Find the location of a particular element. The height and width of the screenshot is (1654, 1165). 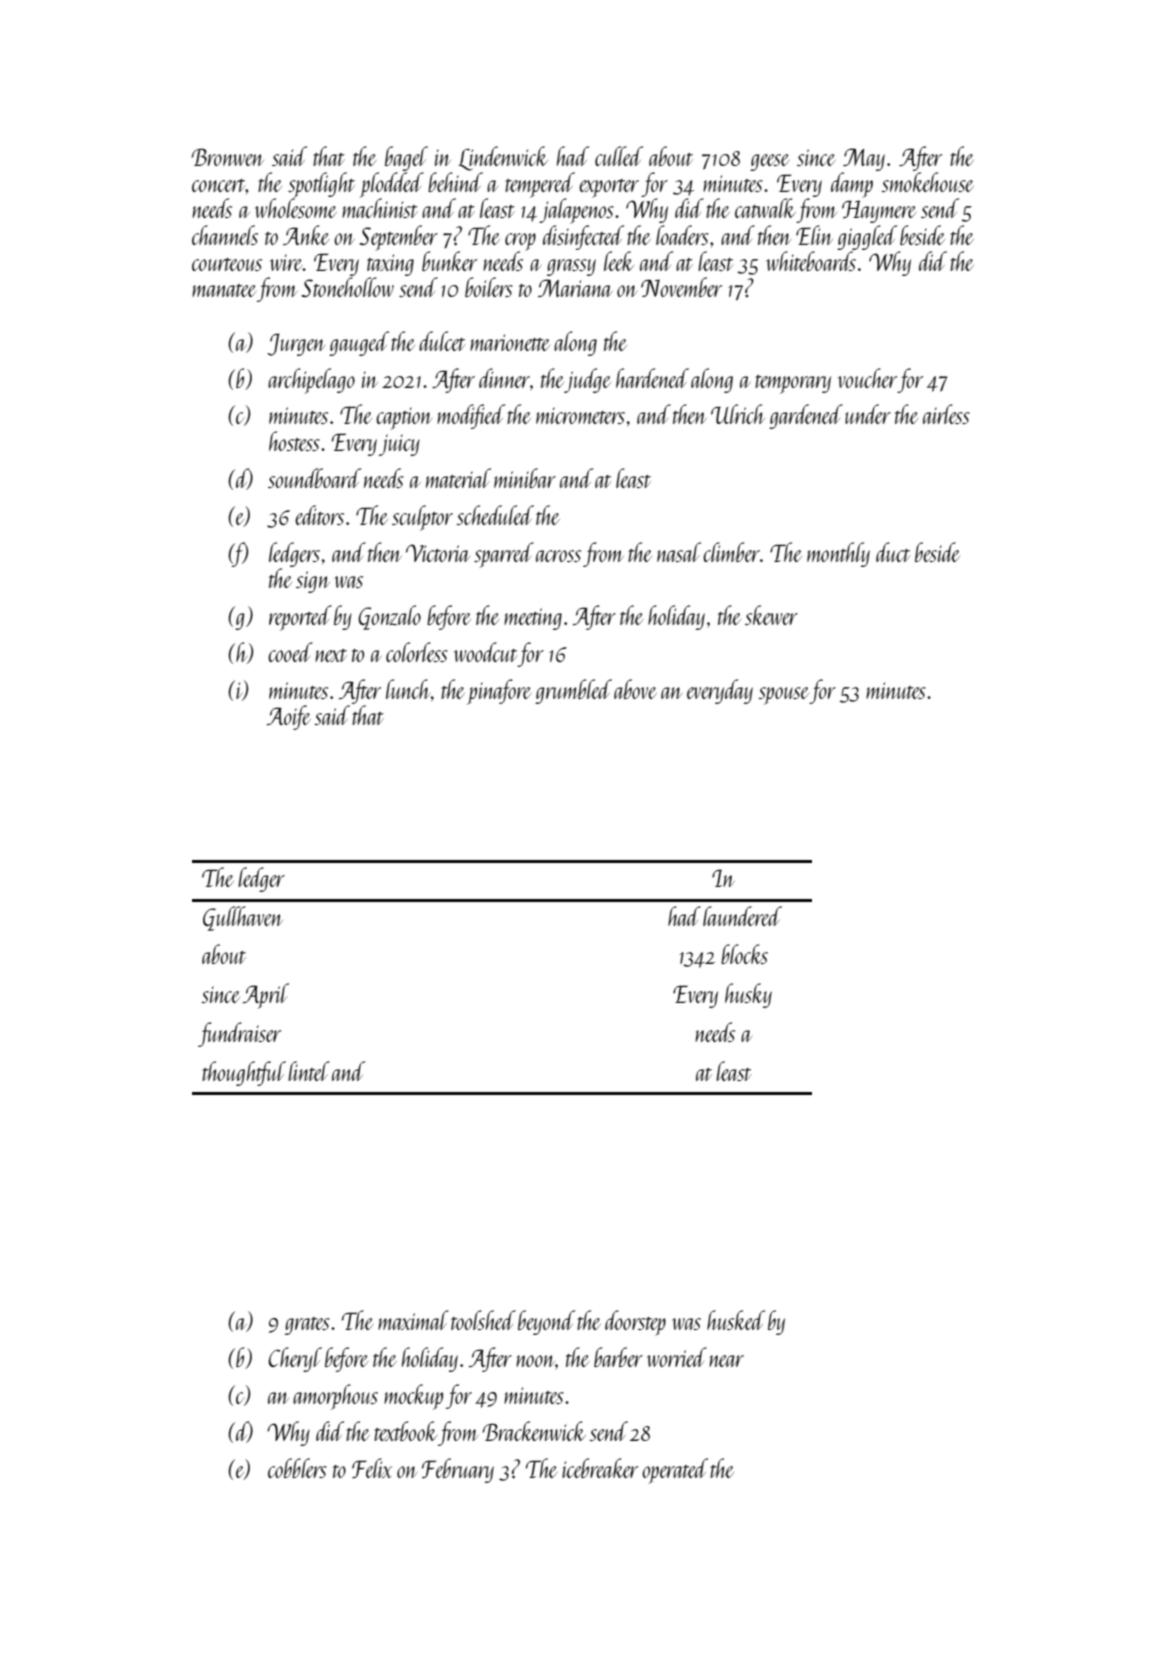

icebreaker is located at coordinates (600, 1468).
